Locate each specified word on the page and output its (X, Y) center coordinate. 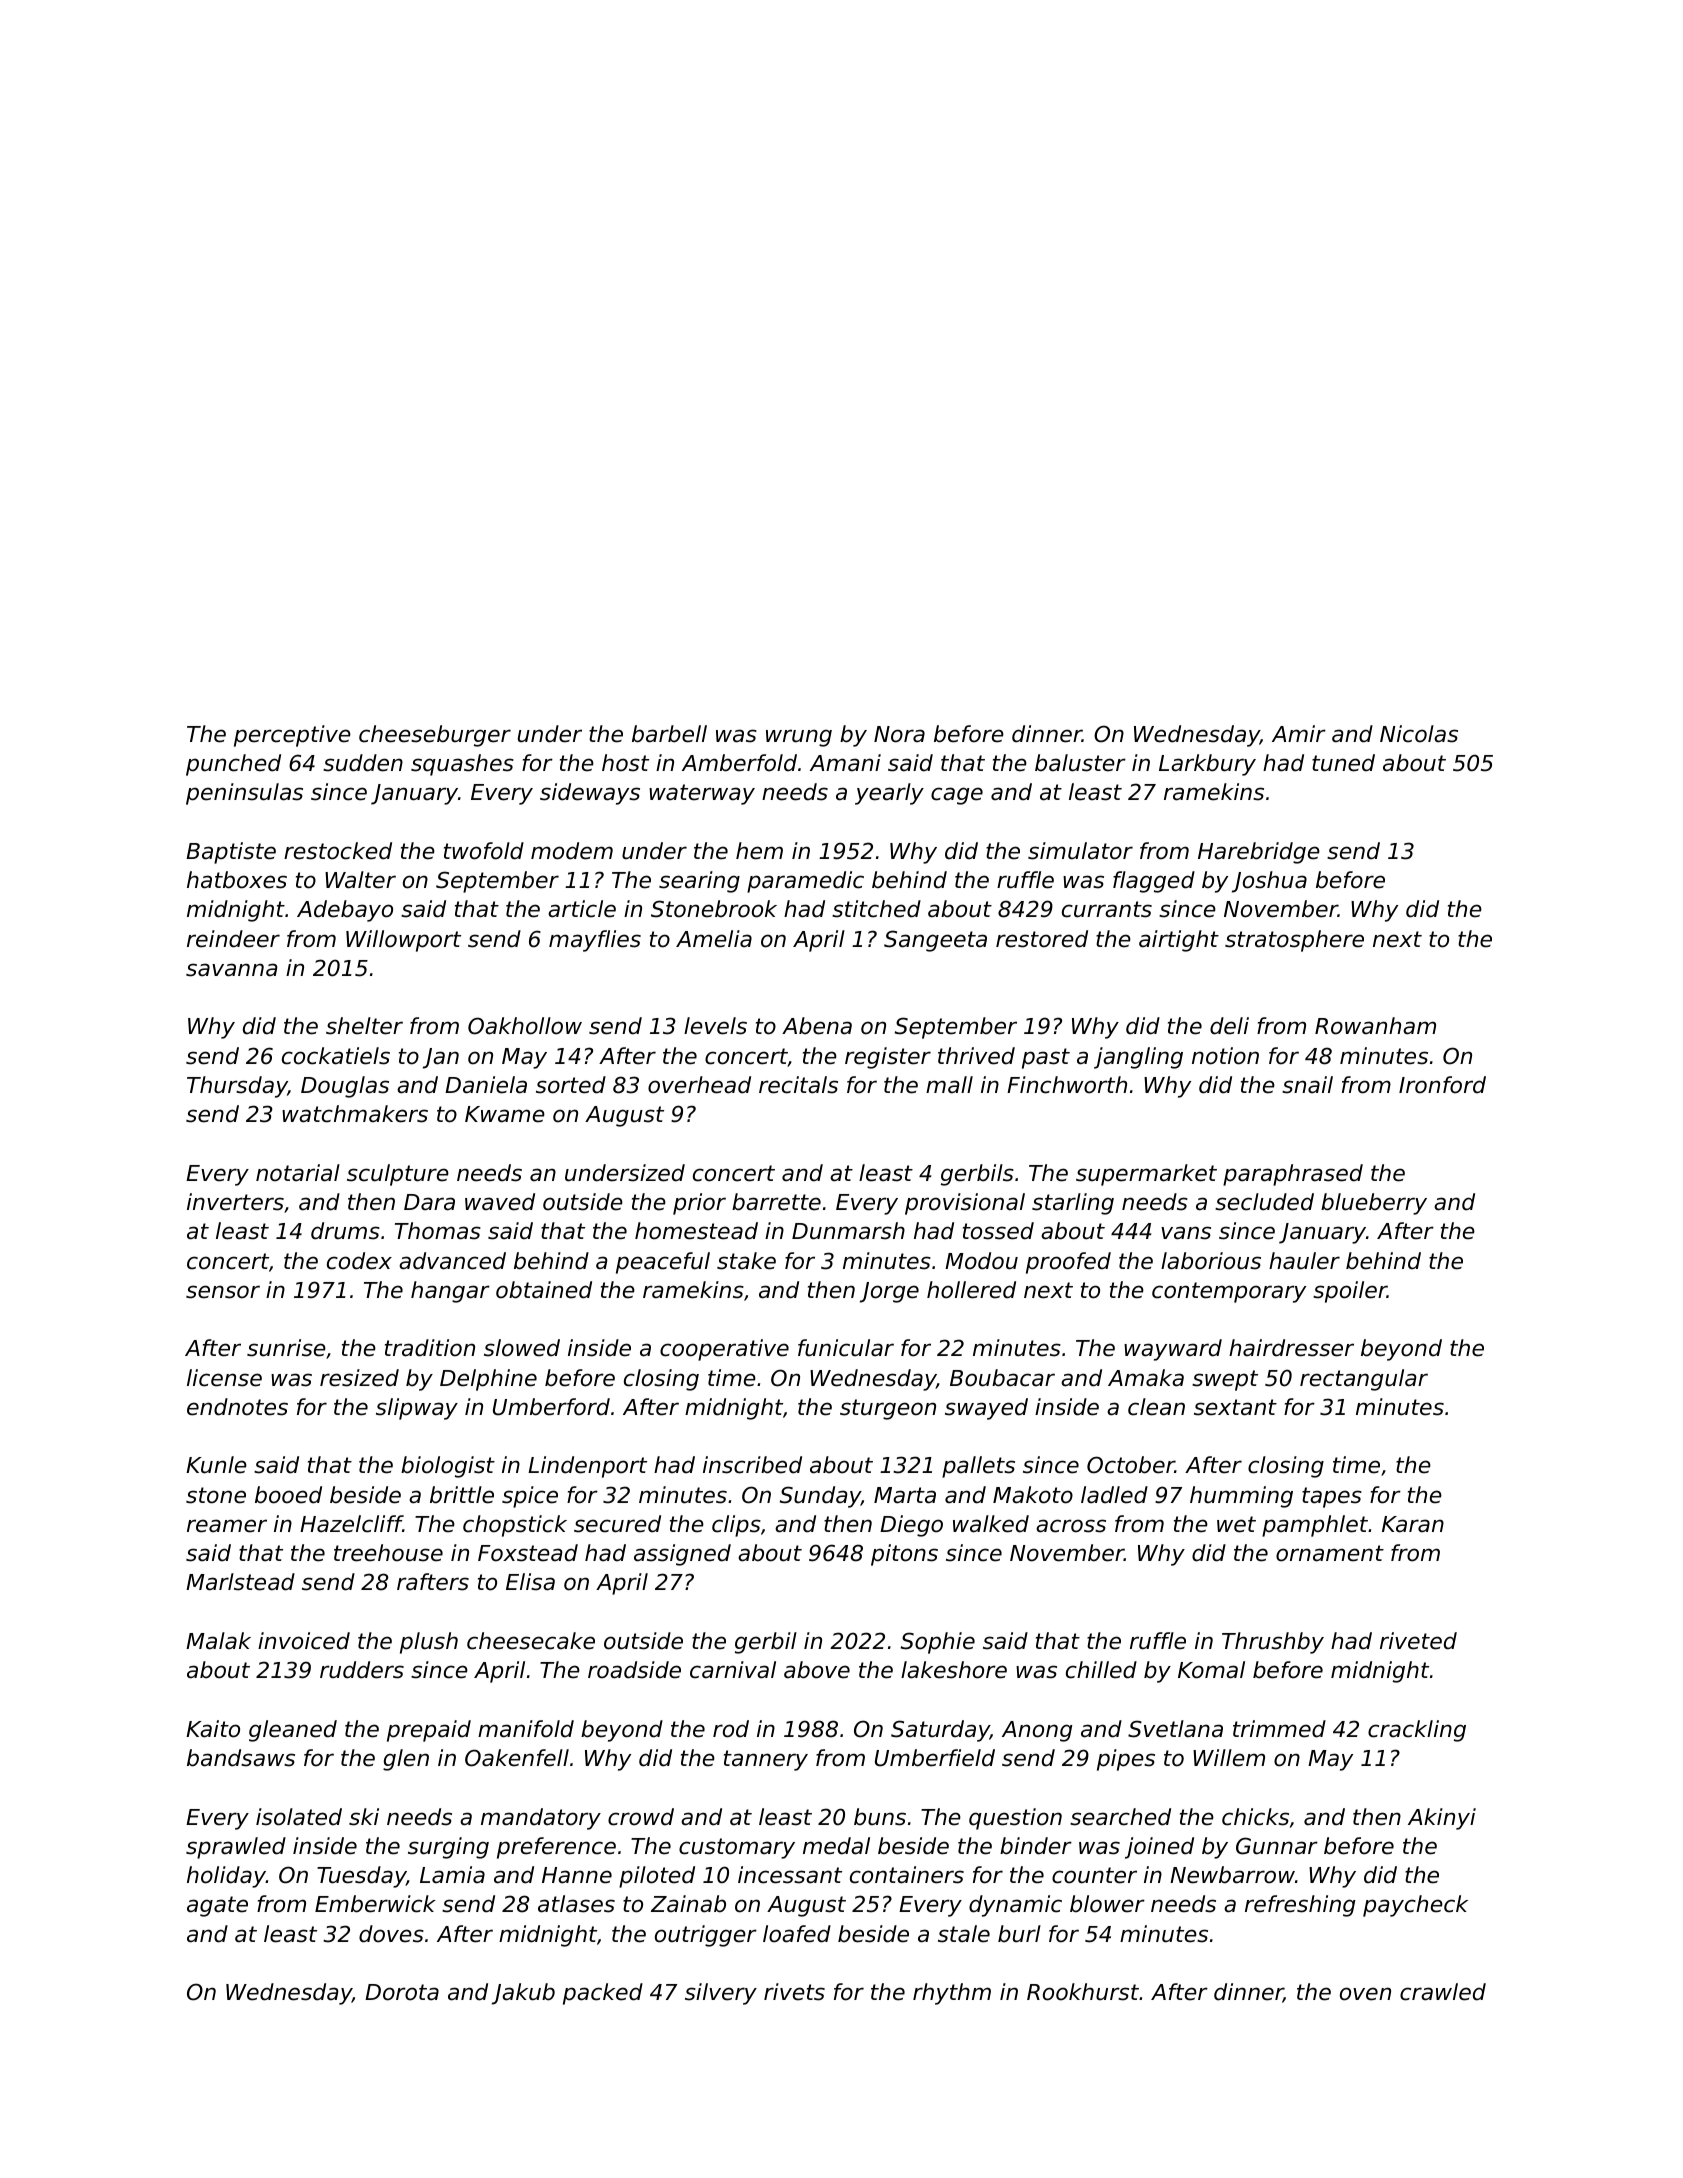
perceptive (292, 736)
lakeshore (954, 1670)
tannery (766, 1760)
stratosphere (1294, 941)
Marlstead (240, 1582)
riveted (1418, 1641)
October (1131, 1465)
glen (406, 1760)
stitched (876, 909)
